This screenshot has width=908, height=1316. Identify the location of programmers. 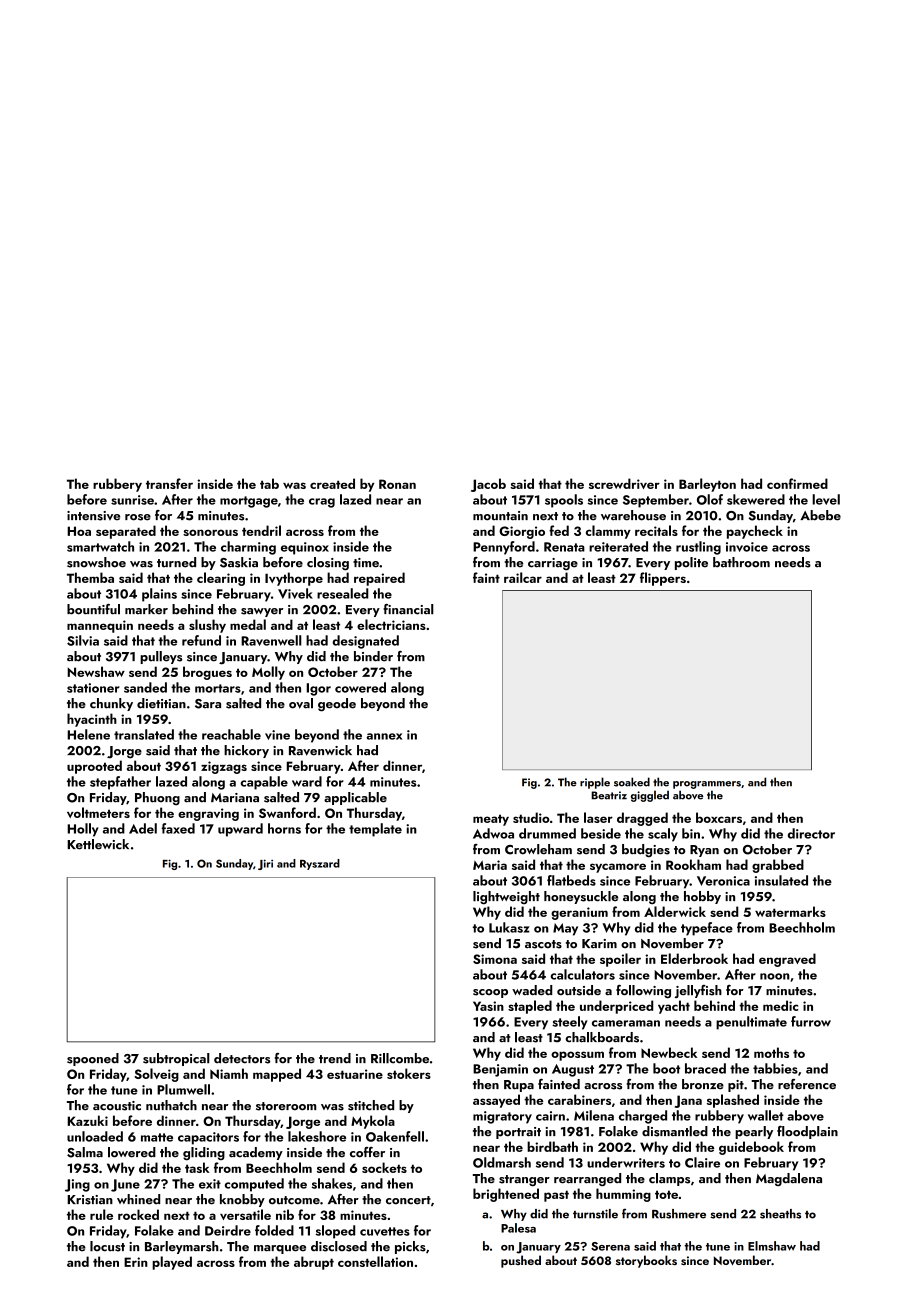
(707, 785).
